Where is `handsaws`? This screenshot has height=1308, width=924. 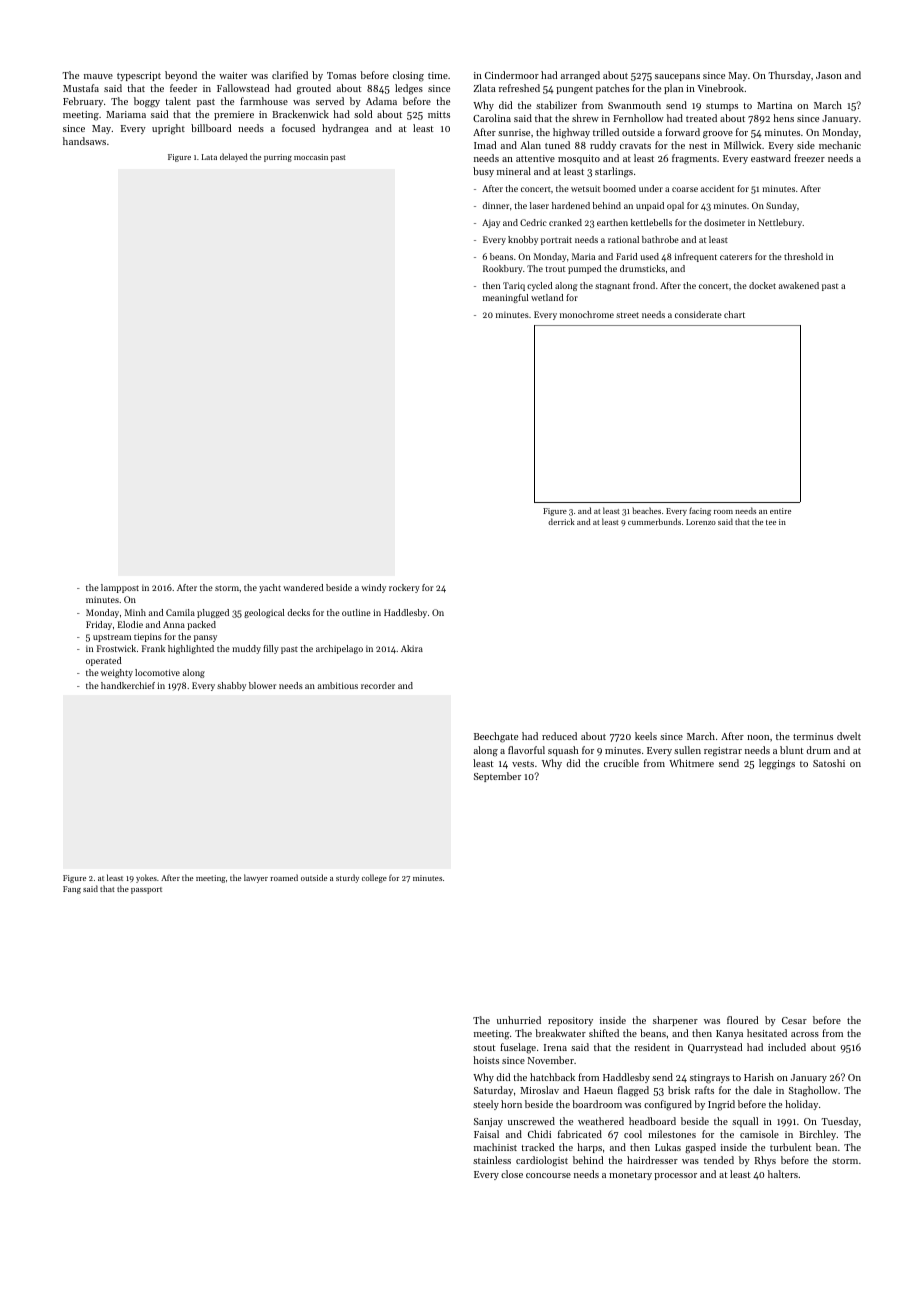 handsaws is located at coordinates (84, 141).
